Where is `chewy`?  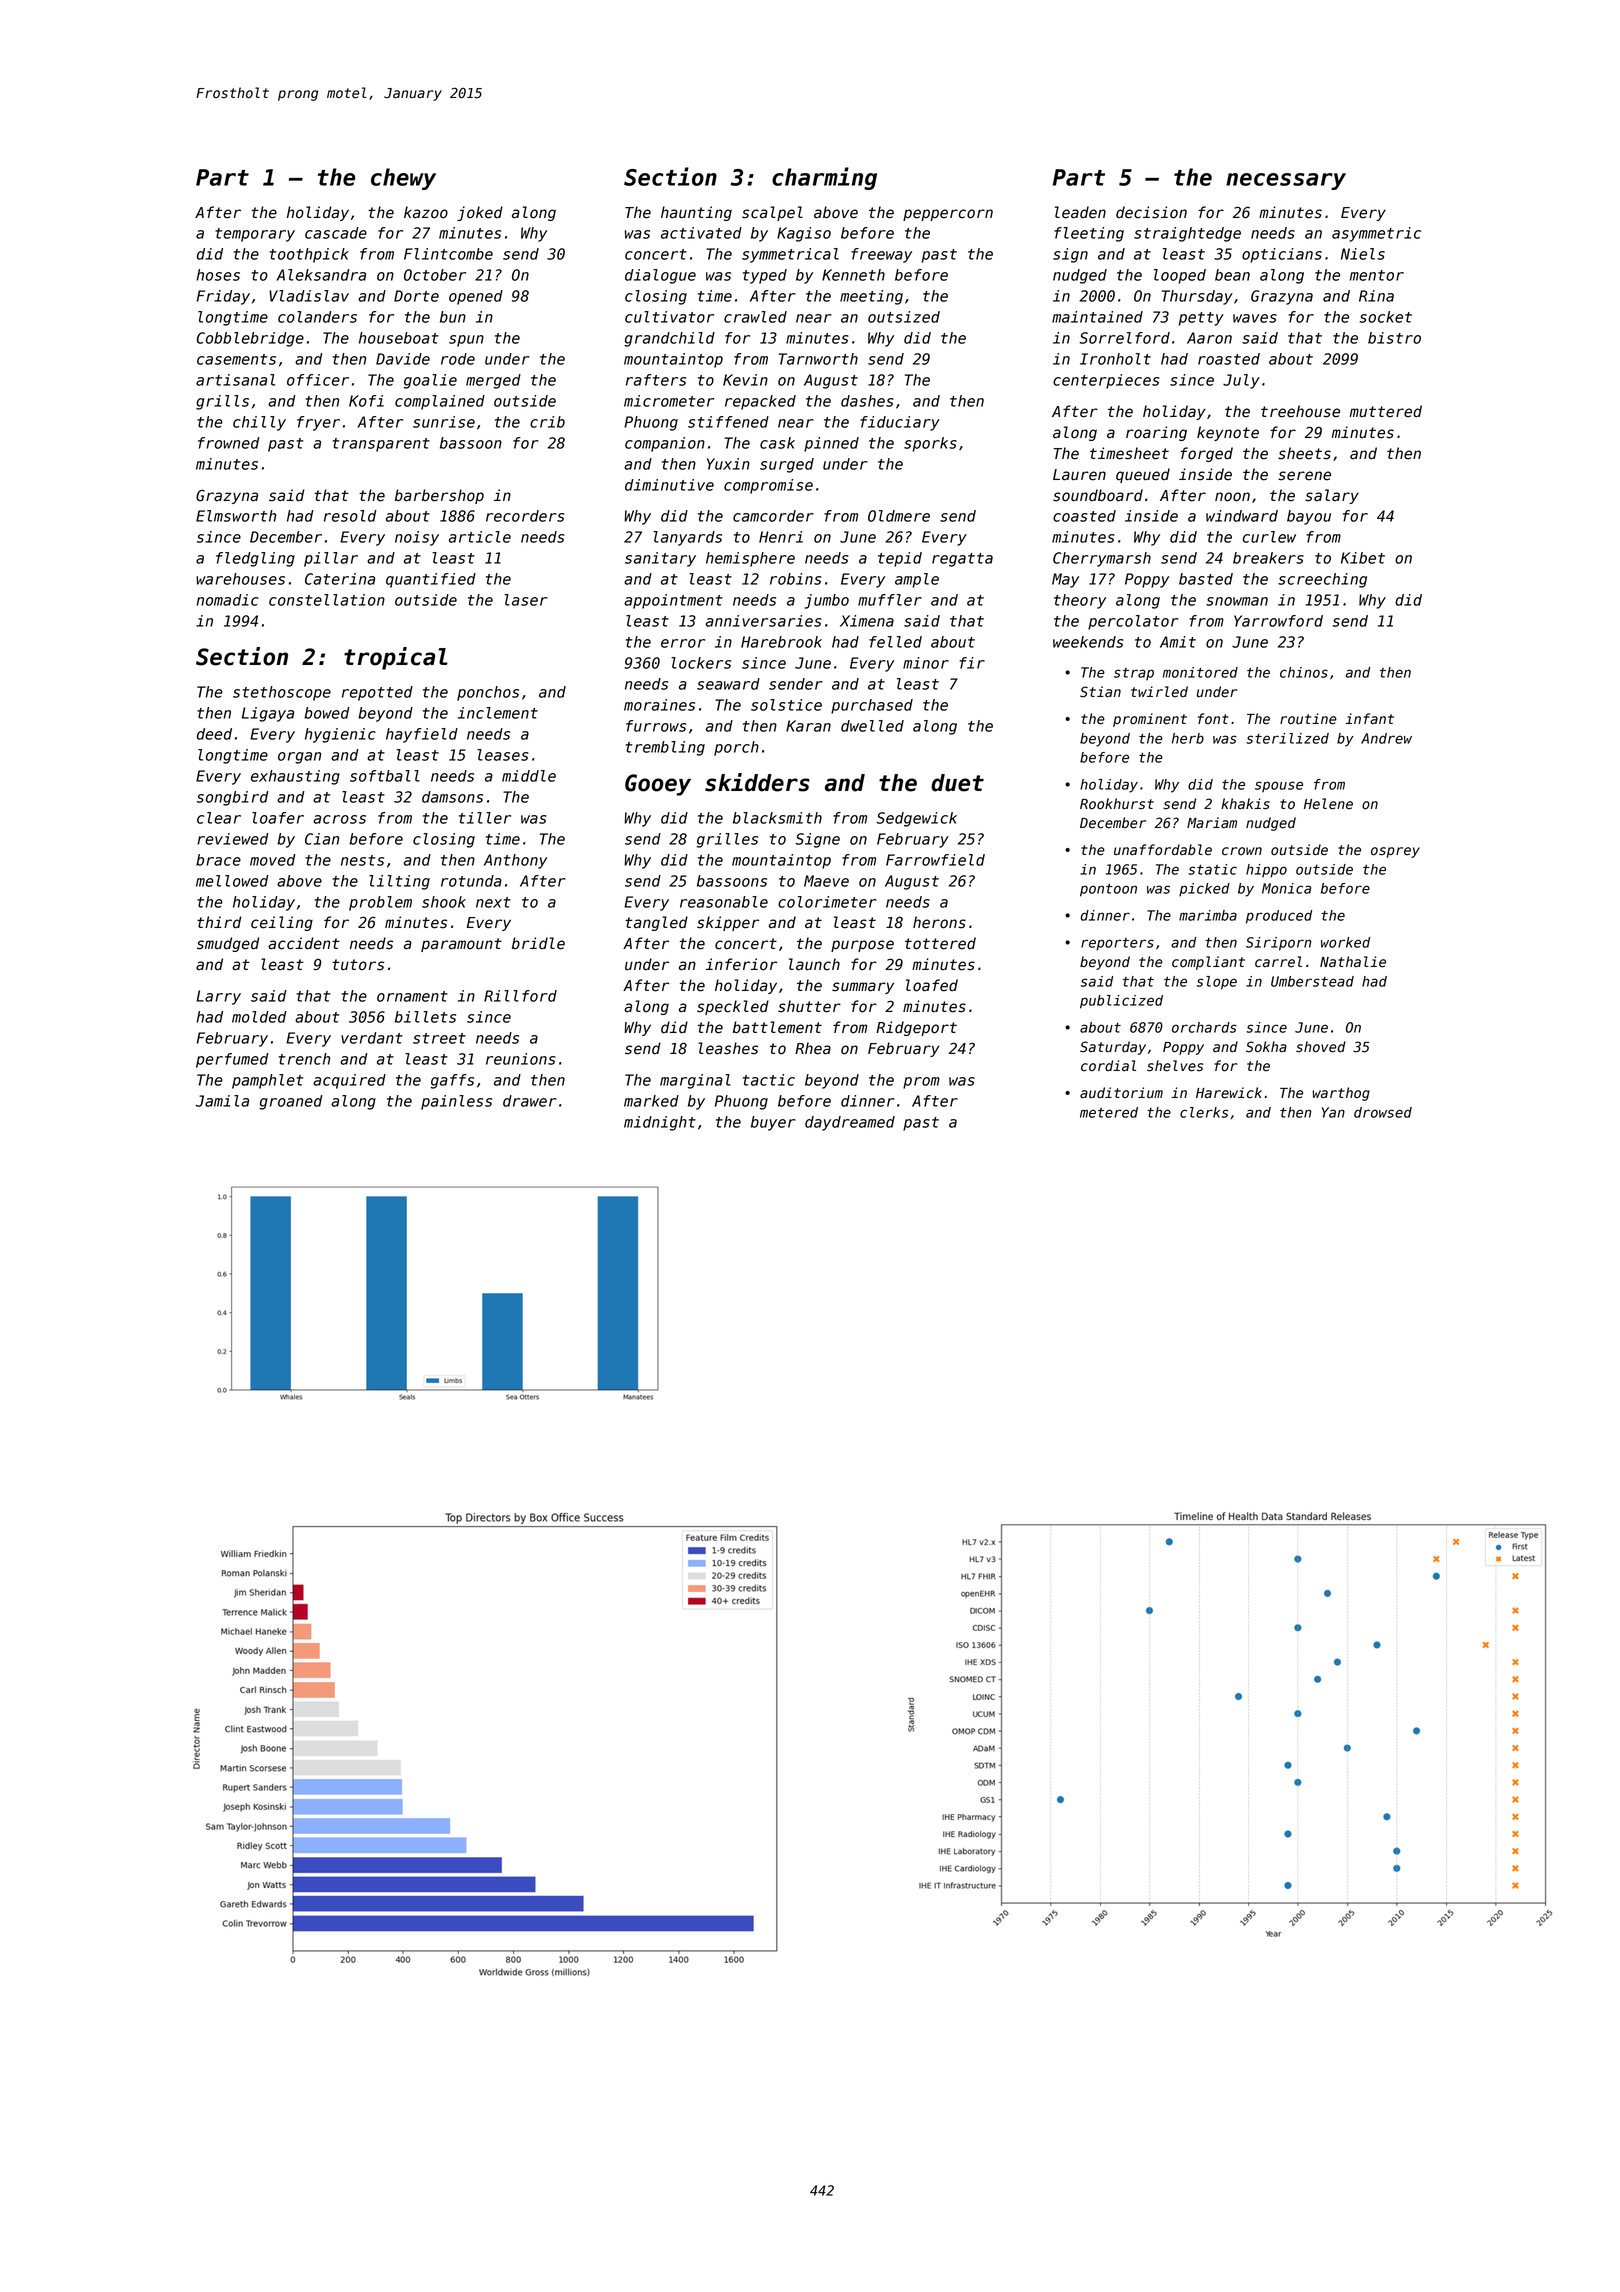 chewy is located at coordinates (403, 179).
